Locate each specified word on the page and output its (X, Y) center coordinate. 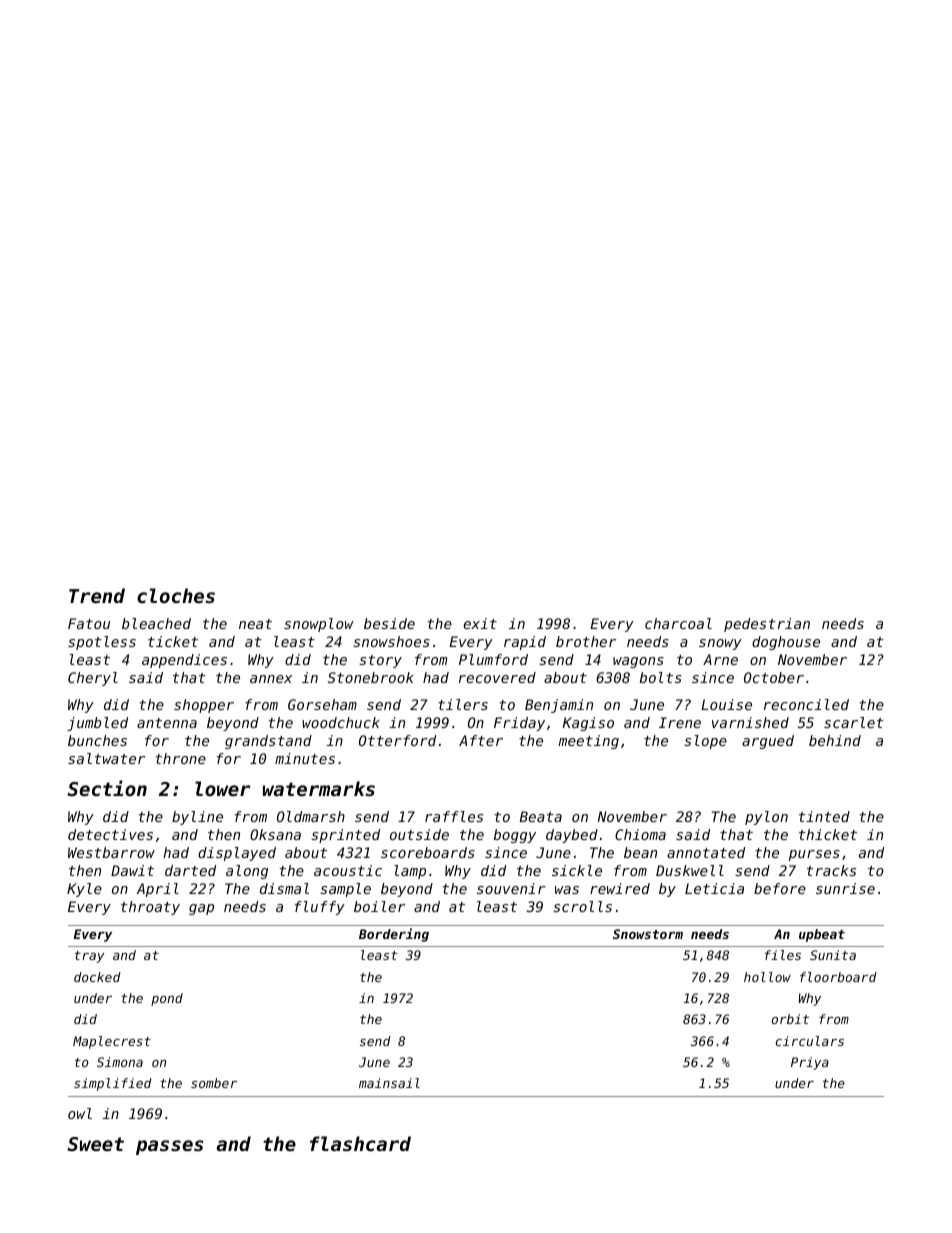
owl (80, 1113)
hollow (767, 977)
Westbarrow (111, 852)
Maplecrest (112, 1042)
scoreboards (428, 852)
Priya (810, 1063)
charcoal (678, 623)
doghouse (786, 643)
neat (255, 624)
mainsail (389, 1083)
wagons (638, 662)
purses (814, 855)
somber (214, 1083)
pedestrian (767, 625)
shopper (204, 706)
